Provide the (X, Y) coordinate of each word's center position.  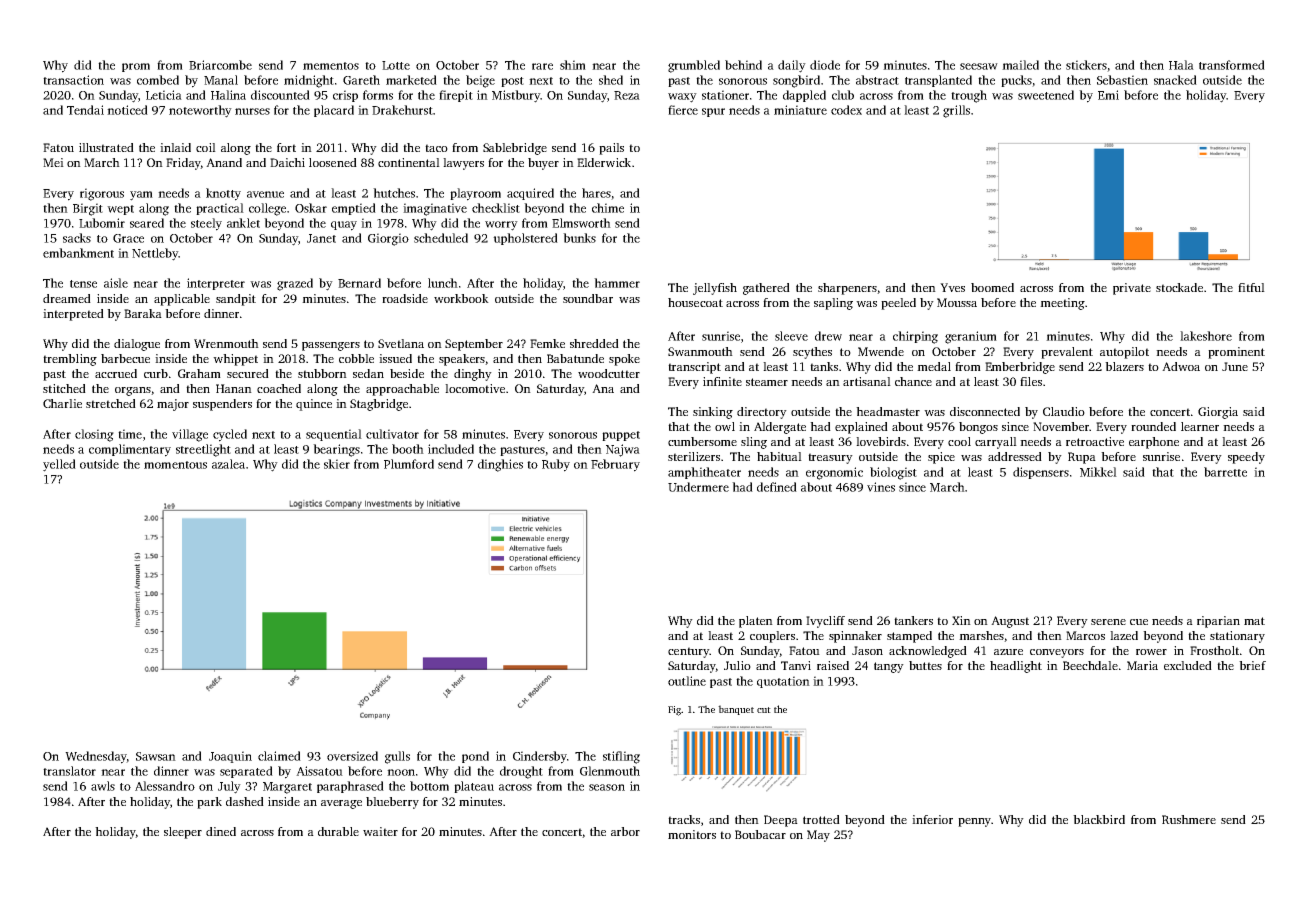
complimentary (130, 450)
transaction (73, 80)
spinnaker (855, 637)
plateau (474, 787)
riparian (1218, 622)
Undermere (698, 487)
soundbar (588, 298)
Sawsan (156, 756)
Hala (1181, 65)
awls (103, 786)
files (1031, 381)
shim (573, 65)
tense (83, 284)
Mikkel (1098, 472)
